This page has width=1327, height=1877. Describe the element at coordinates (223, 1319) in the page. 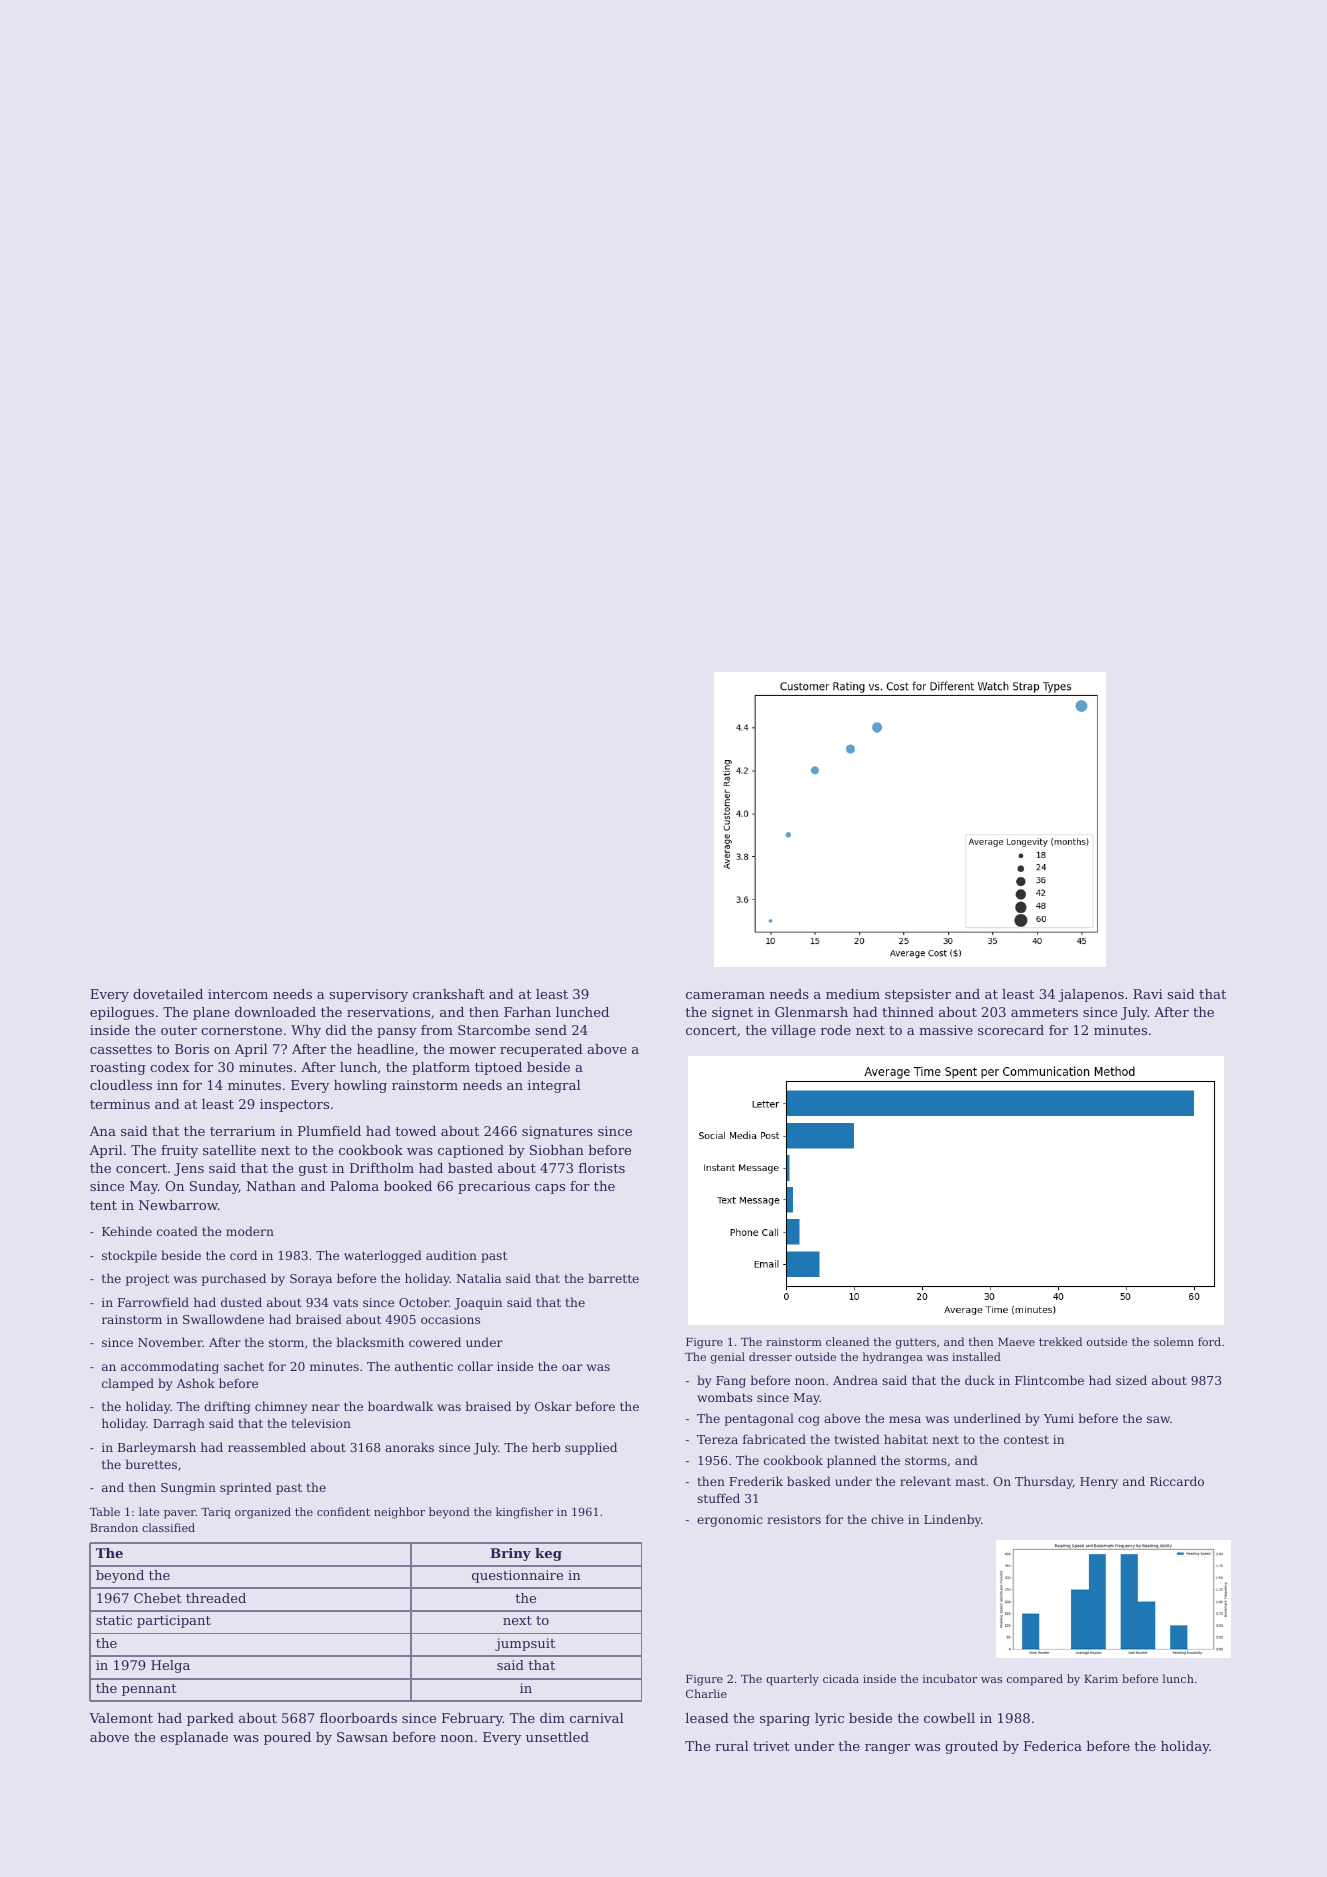

I see `Swallowdene` at that location.
